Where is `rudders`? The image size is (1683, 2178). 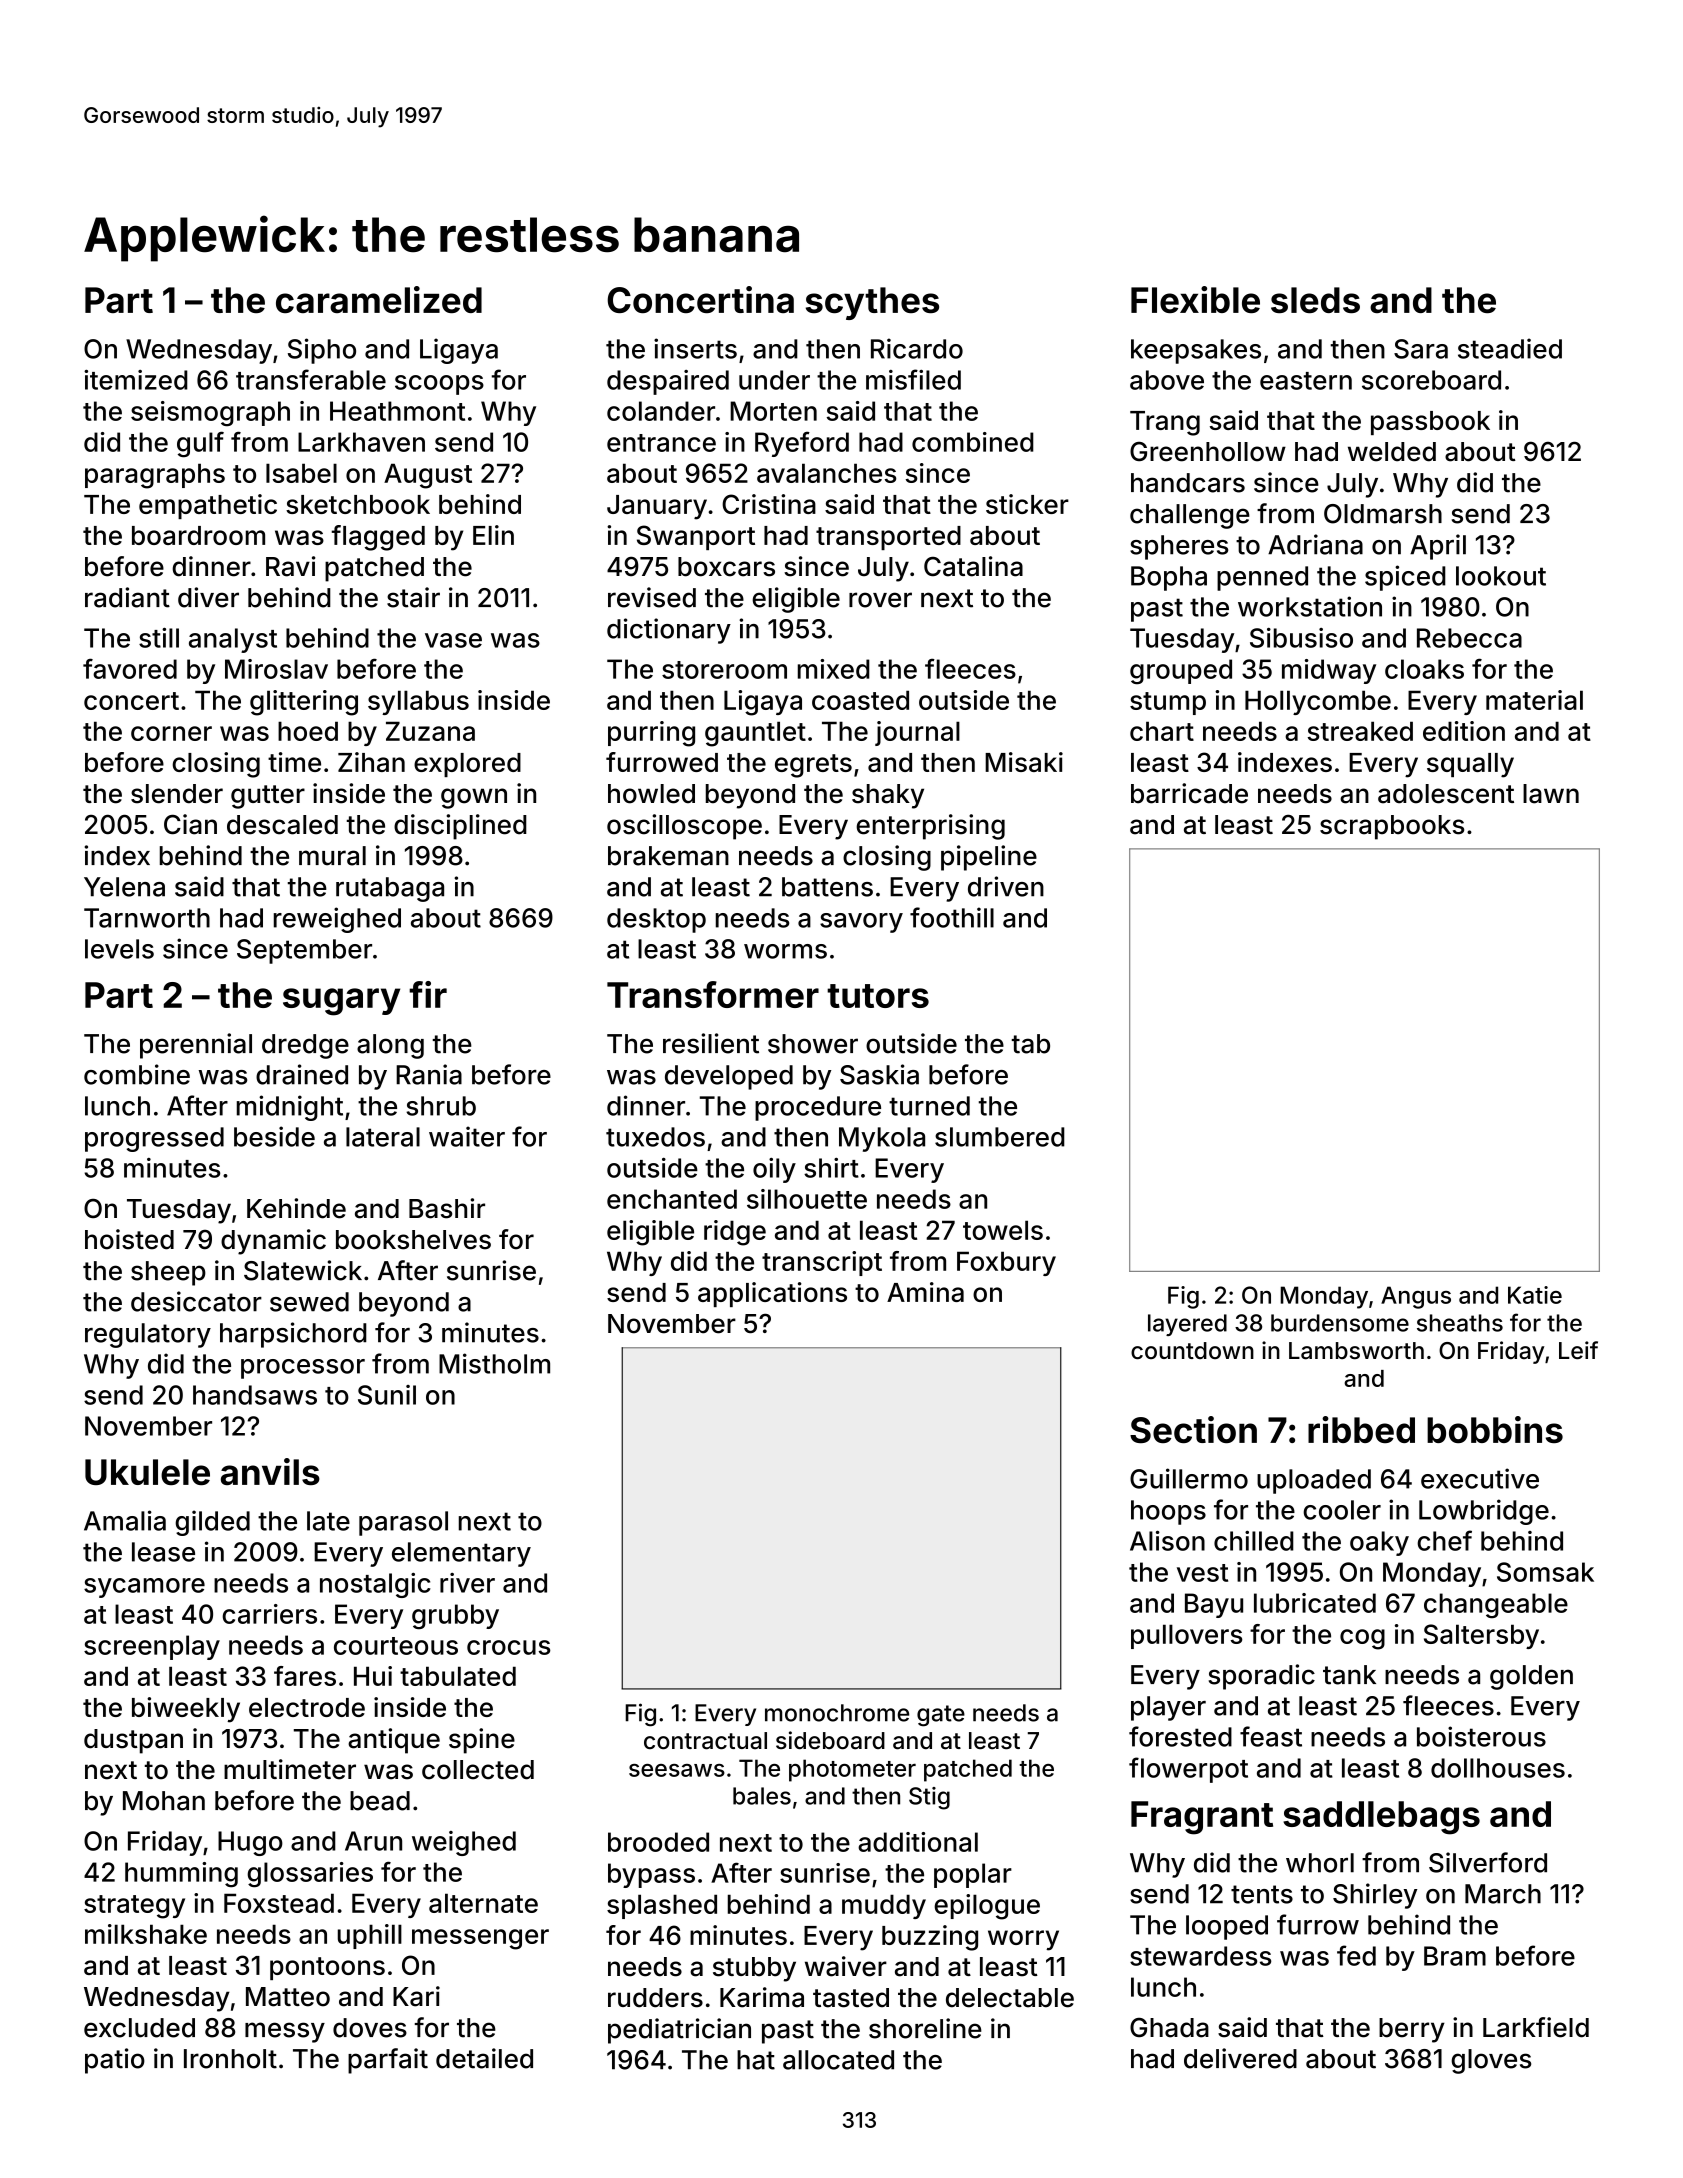 rudders is located at coordinates (655, 1998).
